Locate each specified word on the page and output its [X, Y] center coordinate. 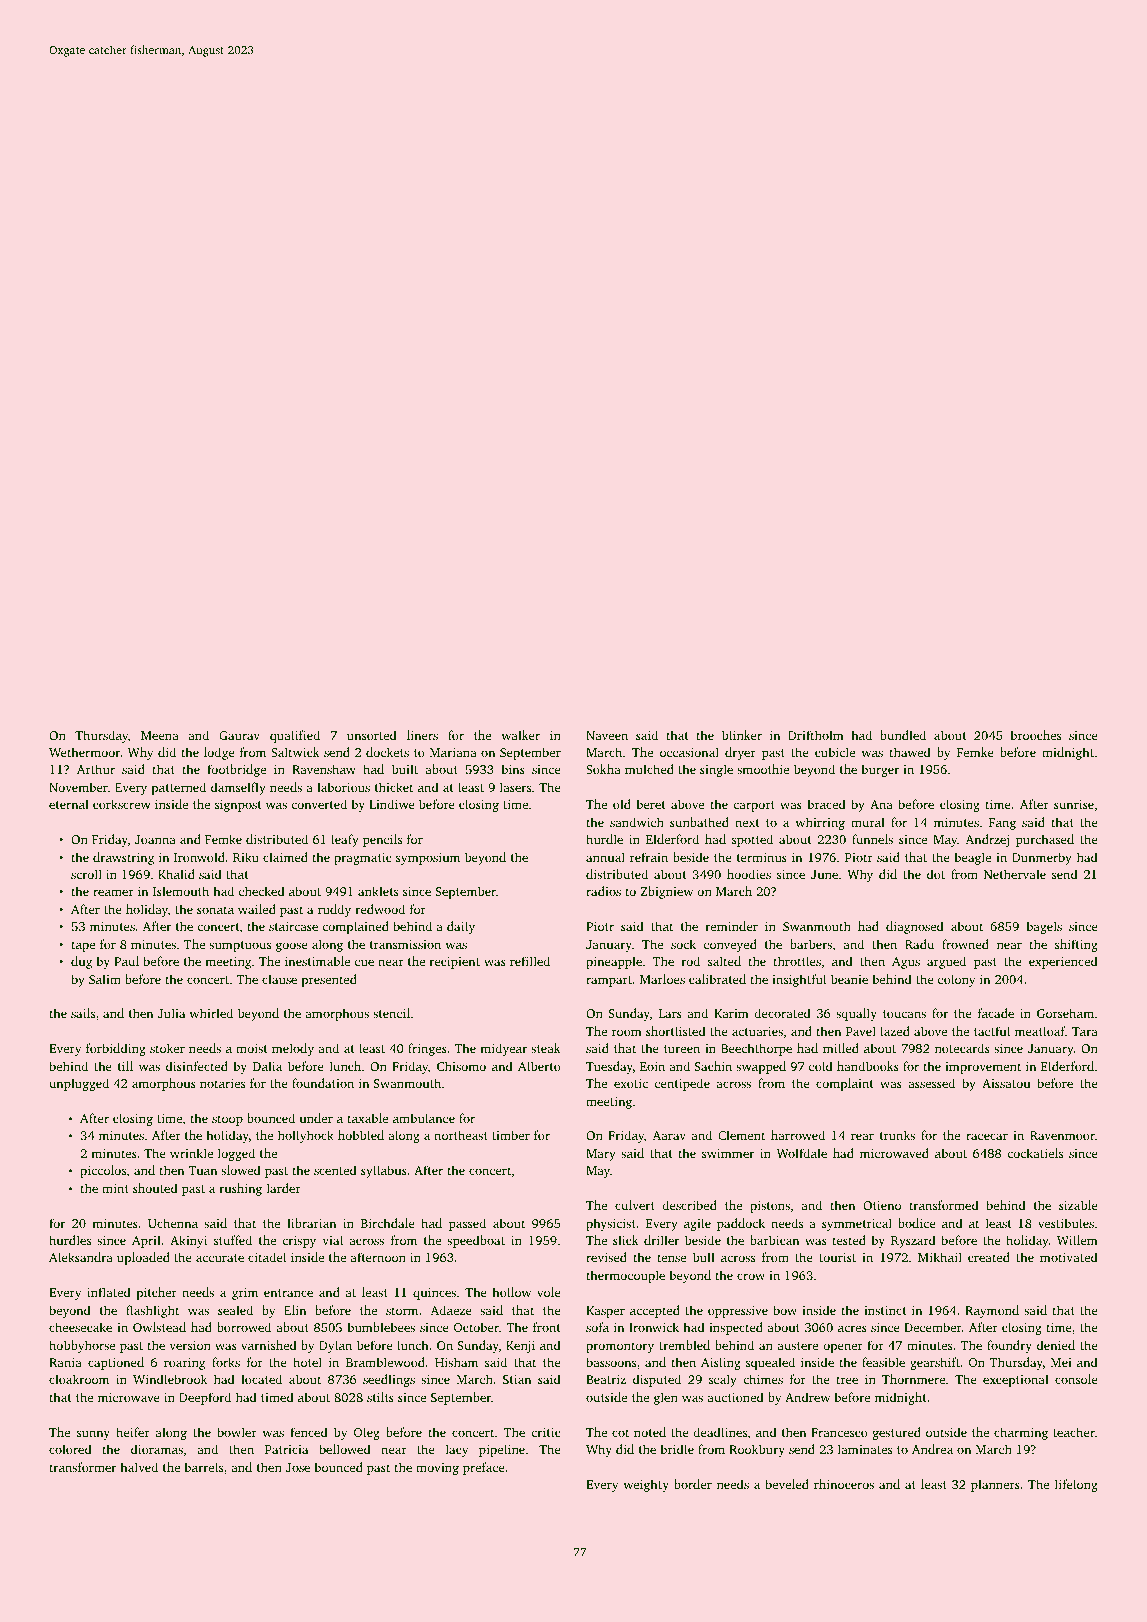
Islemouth [181, 891]
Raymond [992, 1311]
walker [521, 735]
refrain [649, 857]
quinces [434, 1294]
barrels [204, 1467]
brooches [1036, 735]
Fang [1002, 824]
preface [484, 1468]
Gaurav [239, 735]
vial [333, 1240]
